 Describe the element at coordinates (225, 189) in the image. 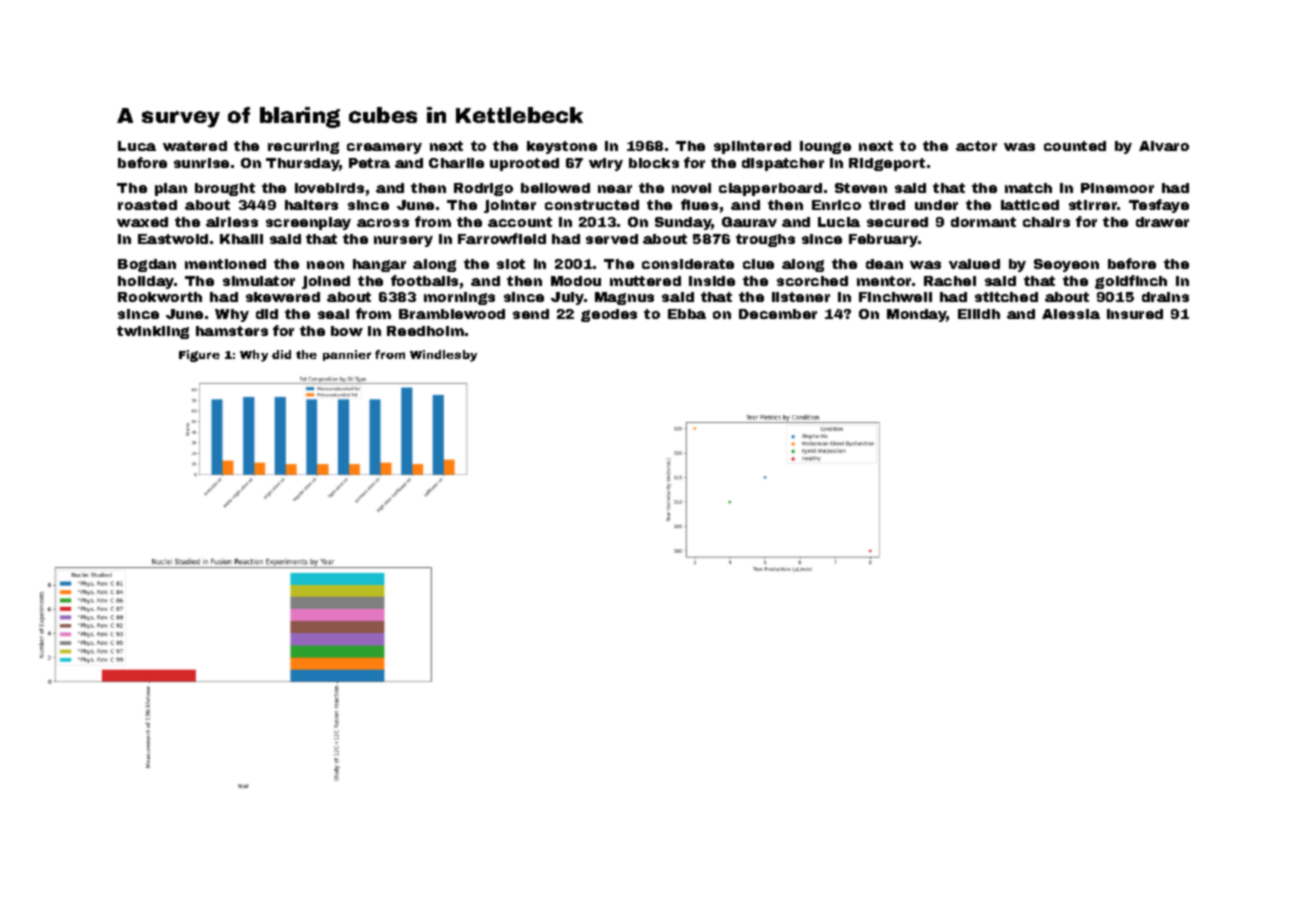

I see `brought` at that location.
